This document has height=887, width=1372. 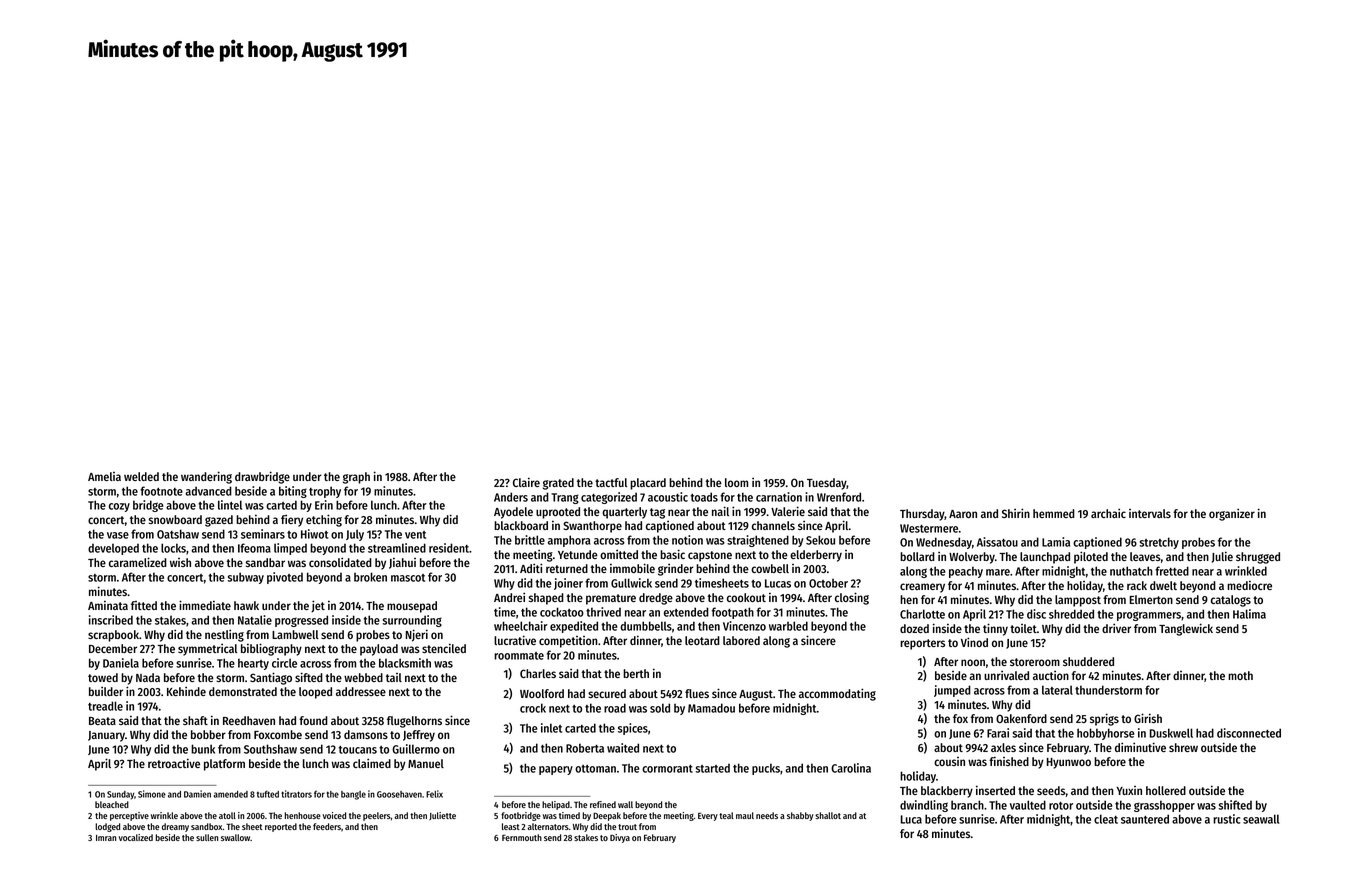 I want to click on dumbbells, so click(x=646, y=626).
